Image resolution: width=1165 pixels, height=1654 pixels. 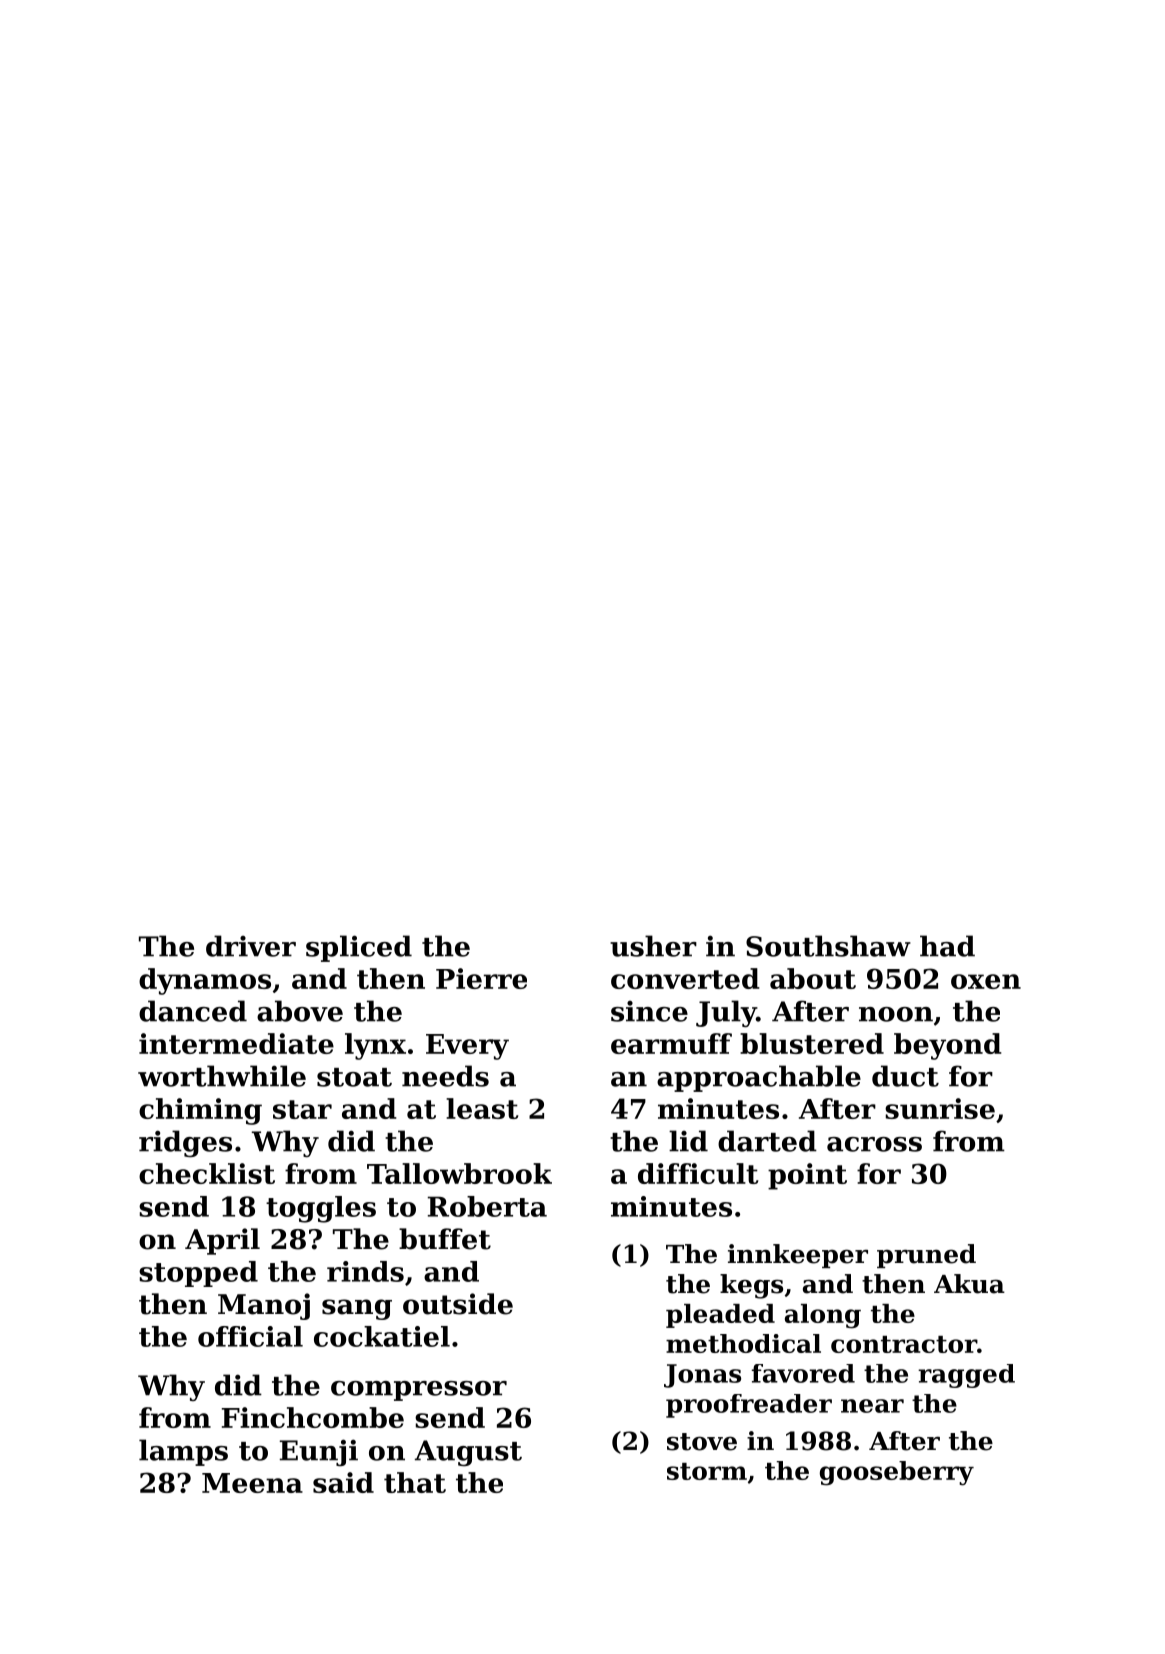 I want to click on that, so click(x=415, y=1482).
